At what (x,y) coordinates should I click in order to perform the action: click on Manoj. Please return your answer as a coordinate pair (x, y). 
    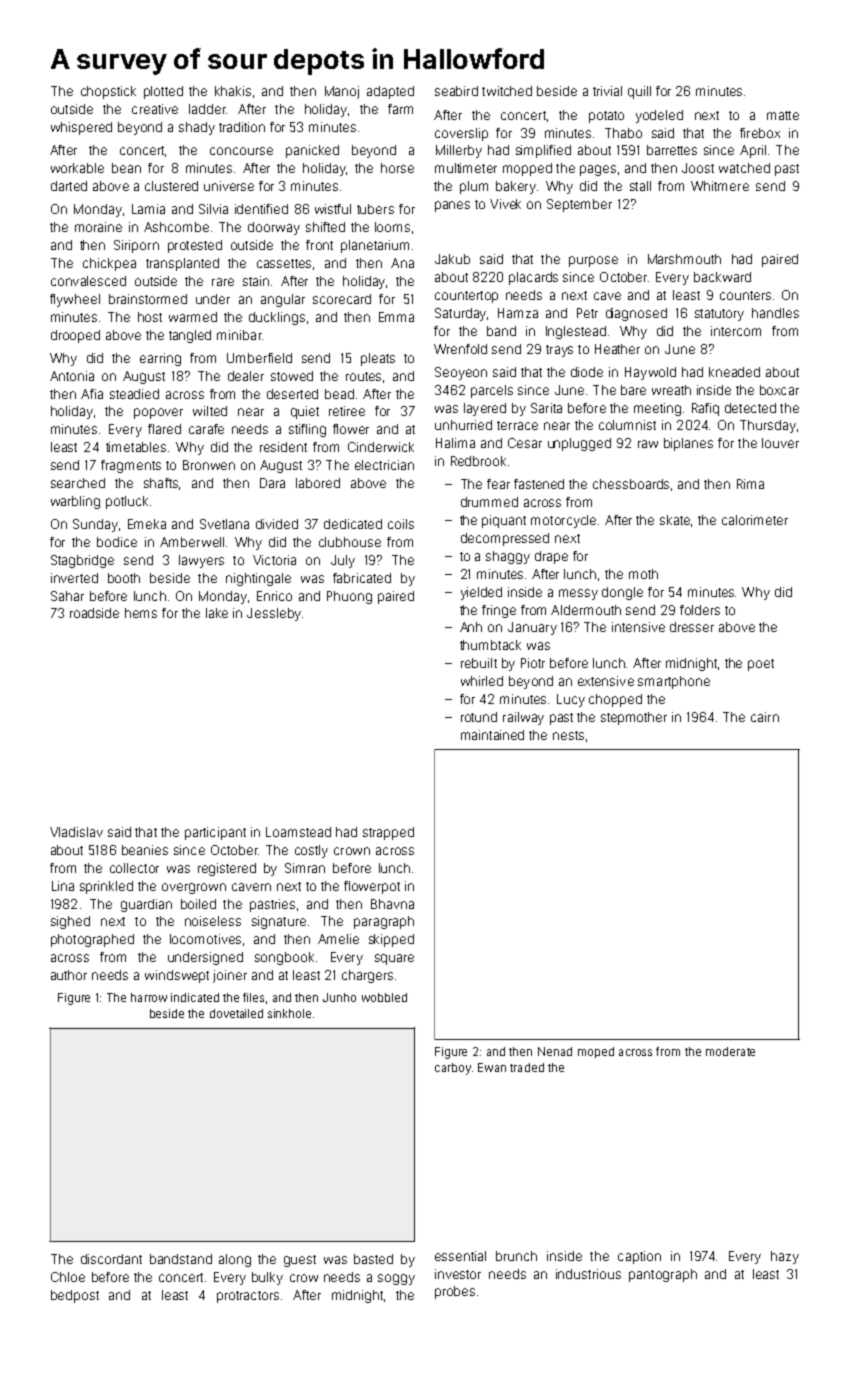
    Looking at the image, I should click on (342, 92).
